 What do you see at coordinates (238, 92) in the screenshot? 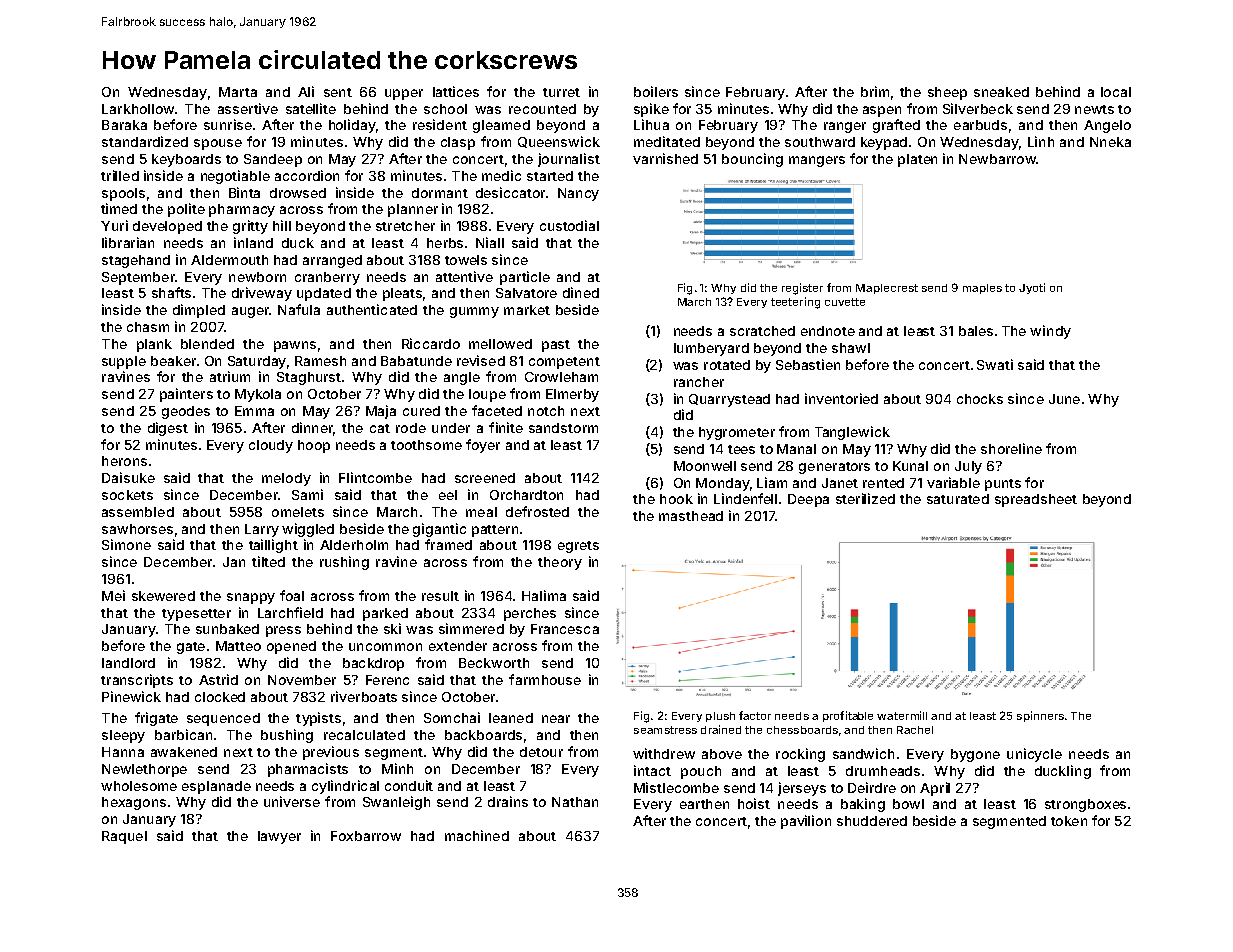
I see `Marta` at bounding box center [238, 92].
